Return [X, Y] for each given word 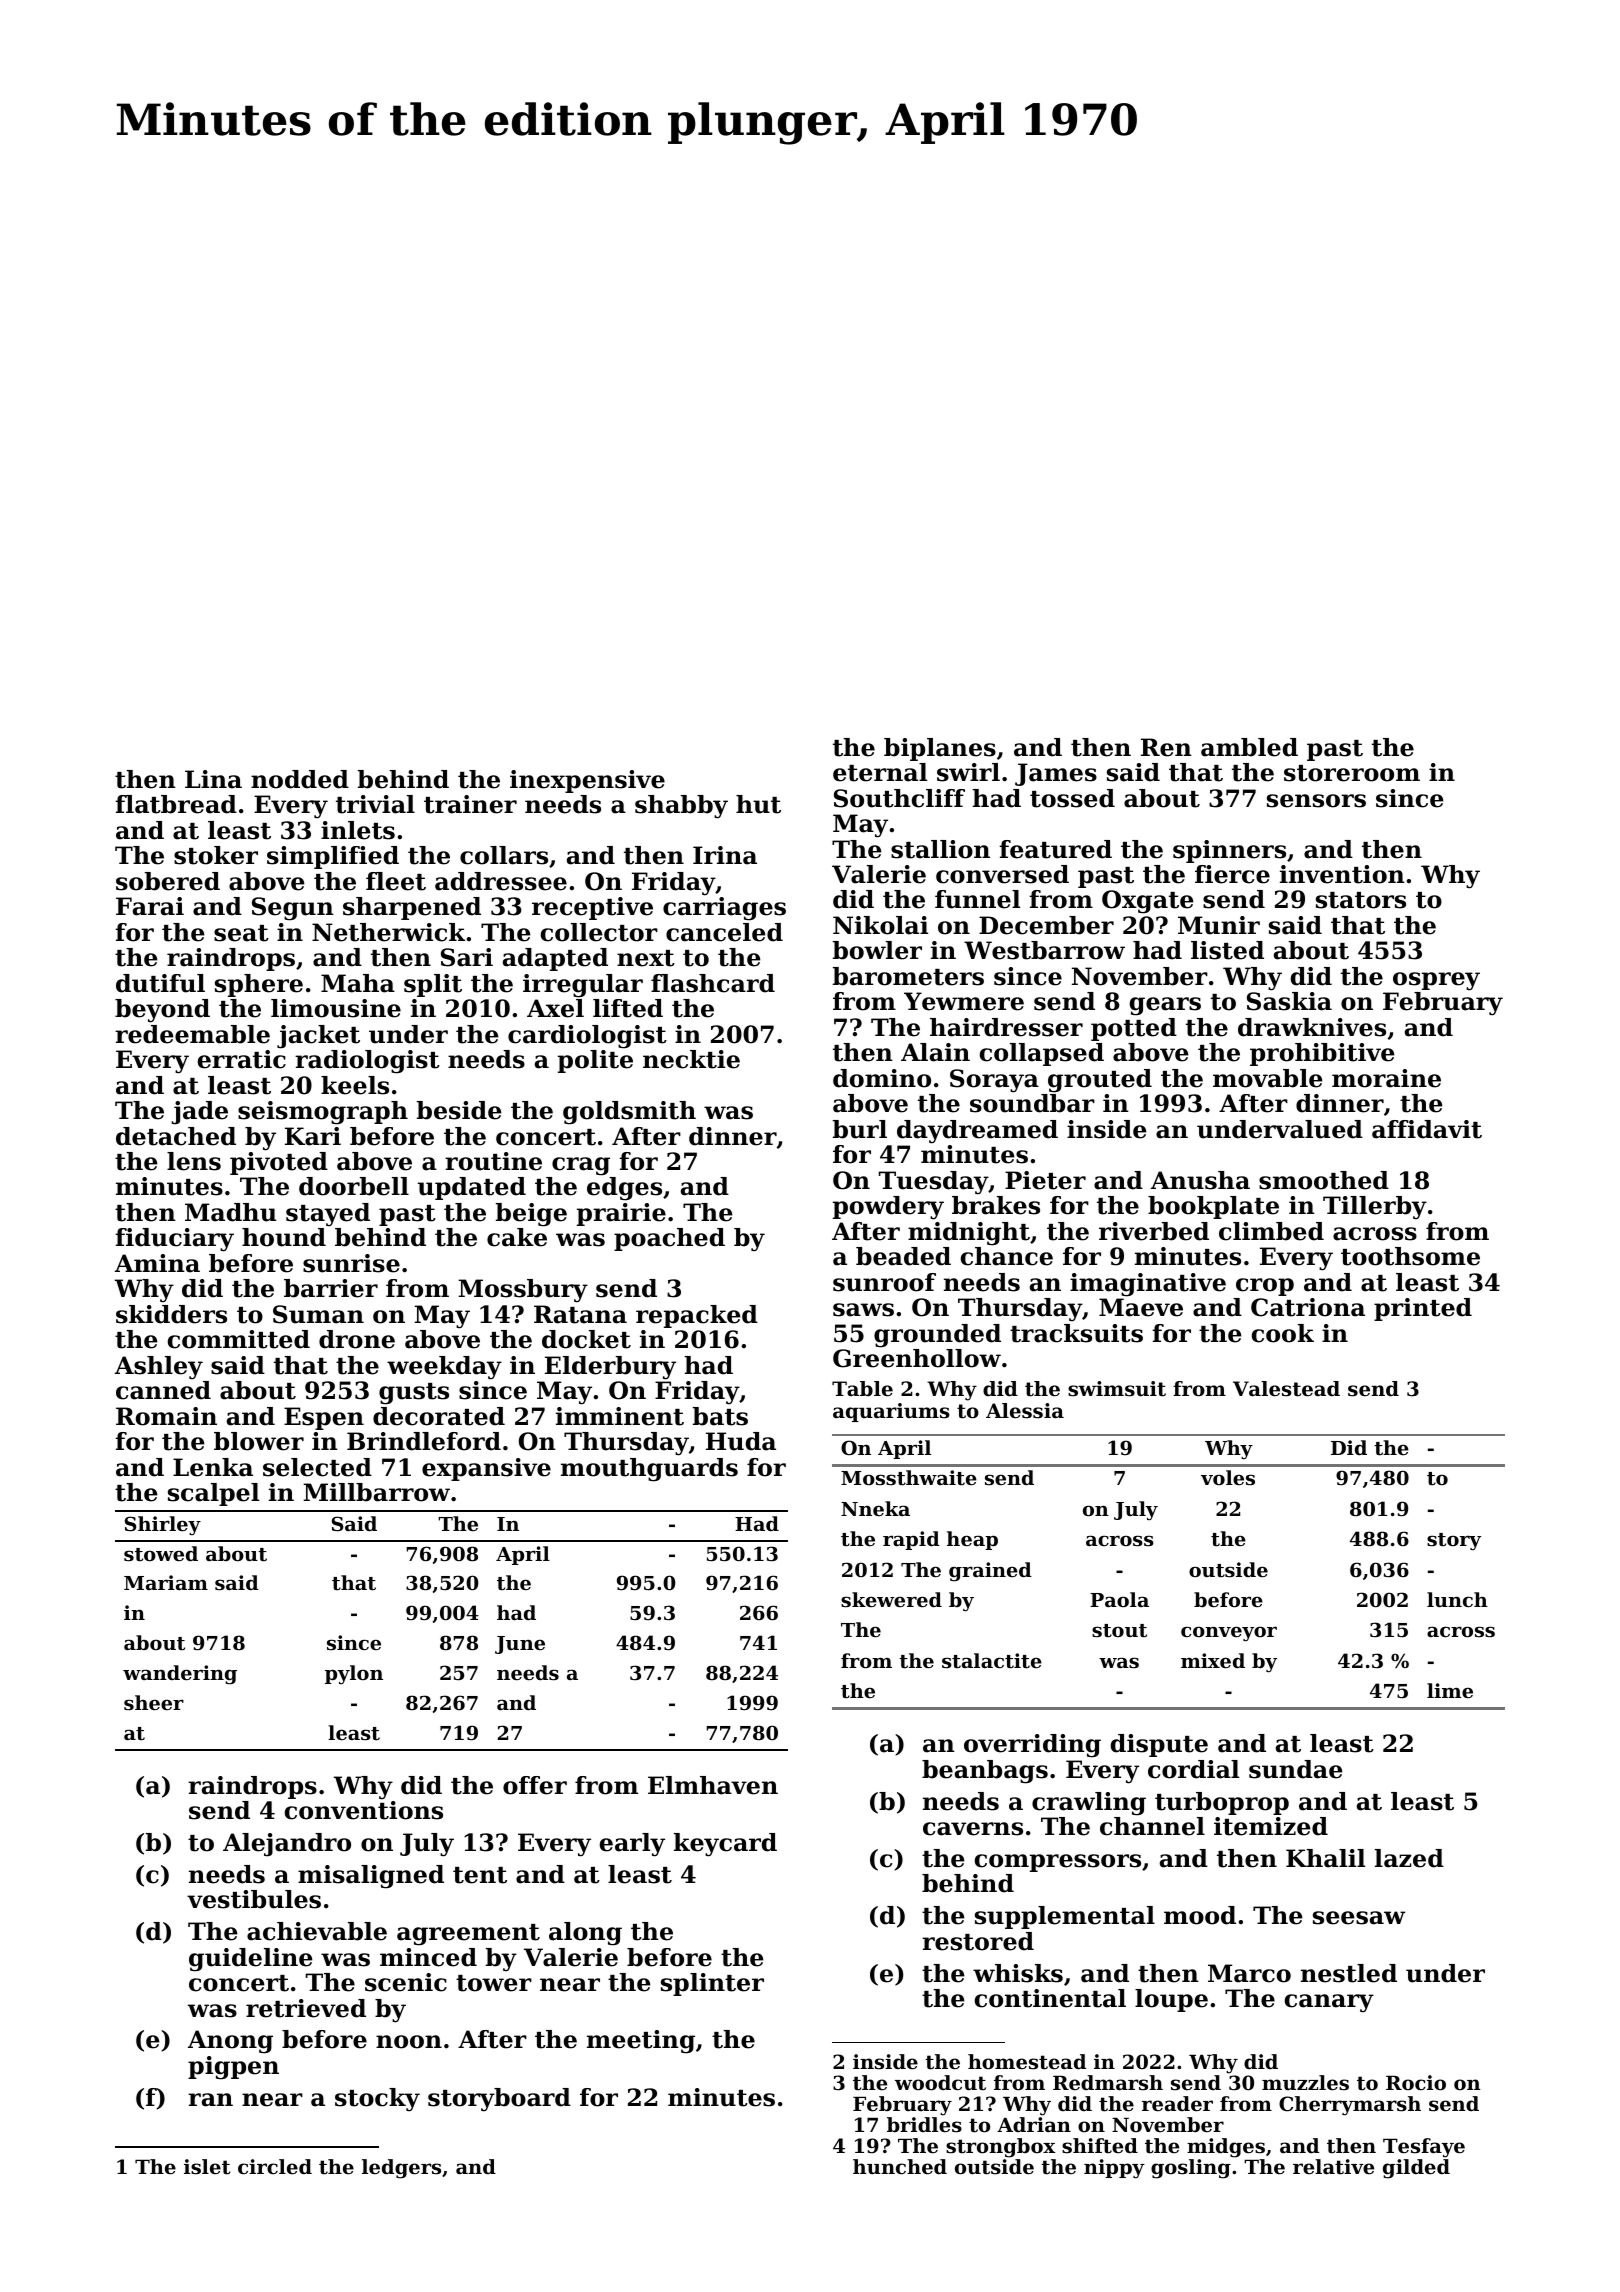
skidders [171, 1314]
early [632, 1845]
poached [669, 1239]
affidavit [1427, 1129]
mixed [1213, 1660]
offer [535, 1785]
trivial [375, 804]
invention [1342, 874]
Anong [230, 2042]
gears [1165, 1006]
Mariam [166, 1582]
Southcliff [899, 798]
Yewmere [964, 1001]
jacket [318, 1037]
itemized [1271, 1826]
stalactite [992, 1661]
